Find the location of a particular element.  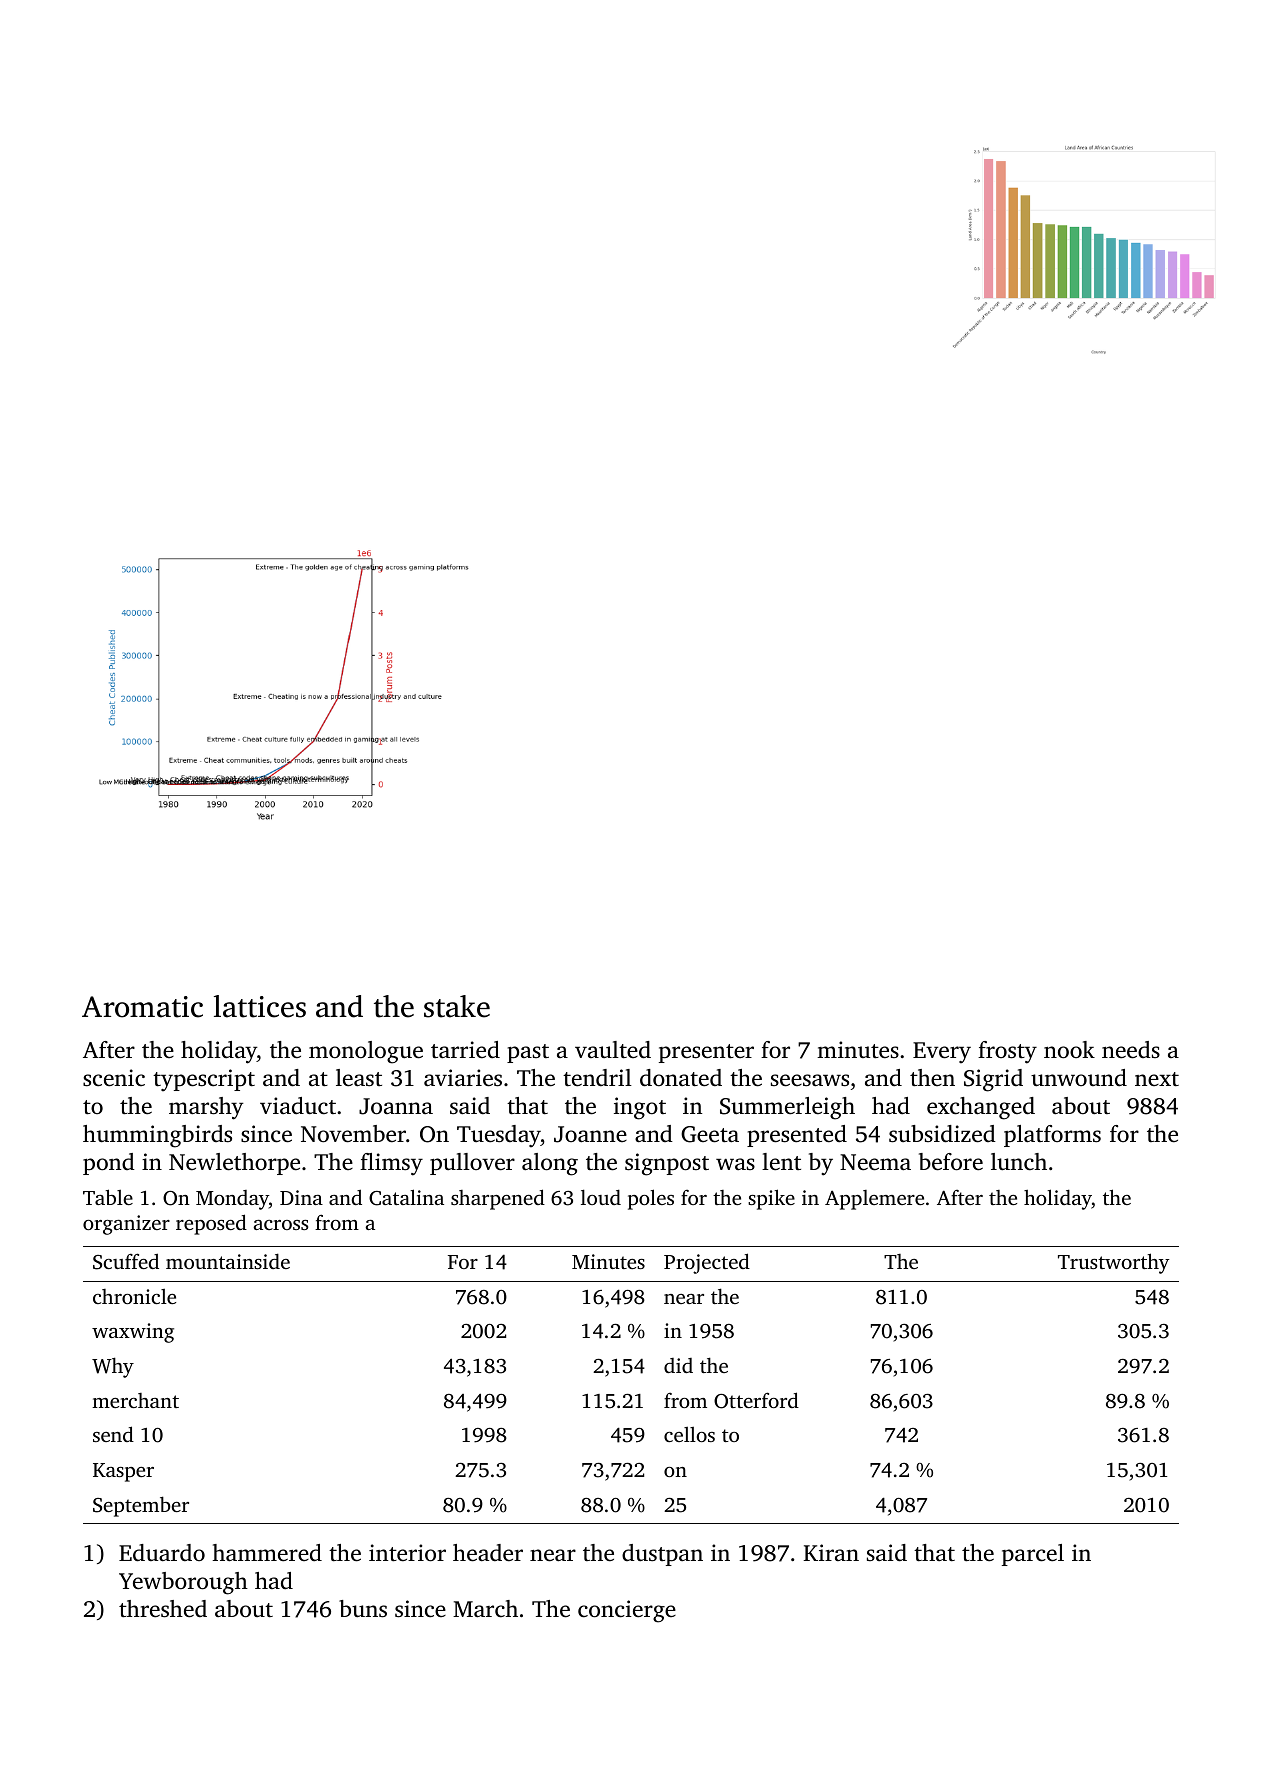

waxwing is located at coordinates (133, 1333).
